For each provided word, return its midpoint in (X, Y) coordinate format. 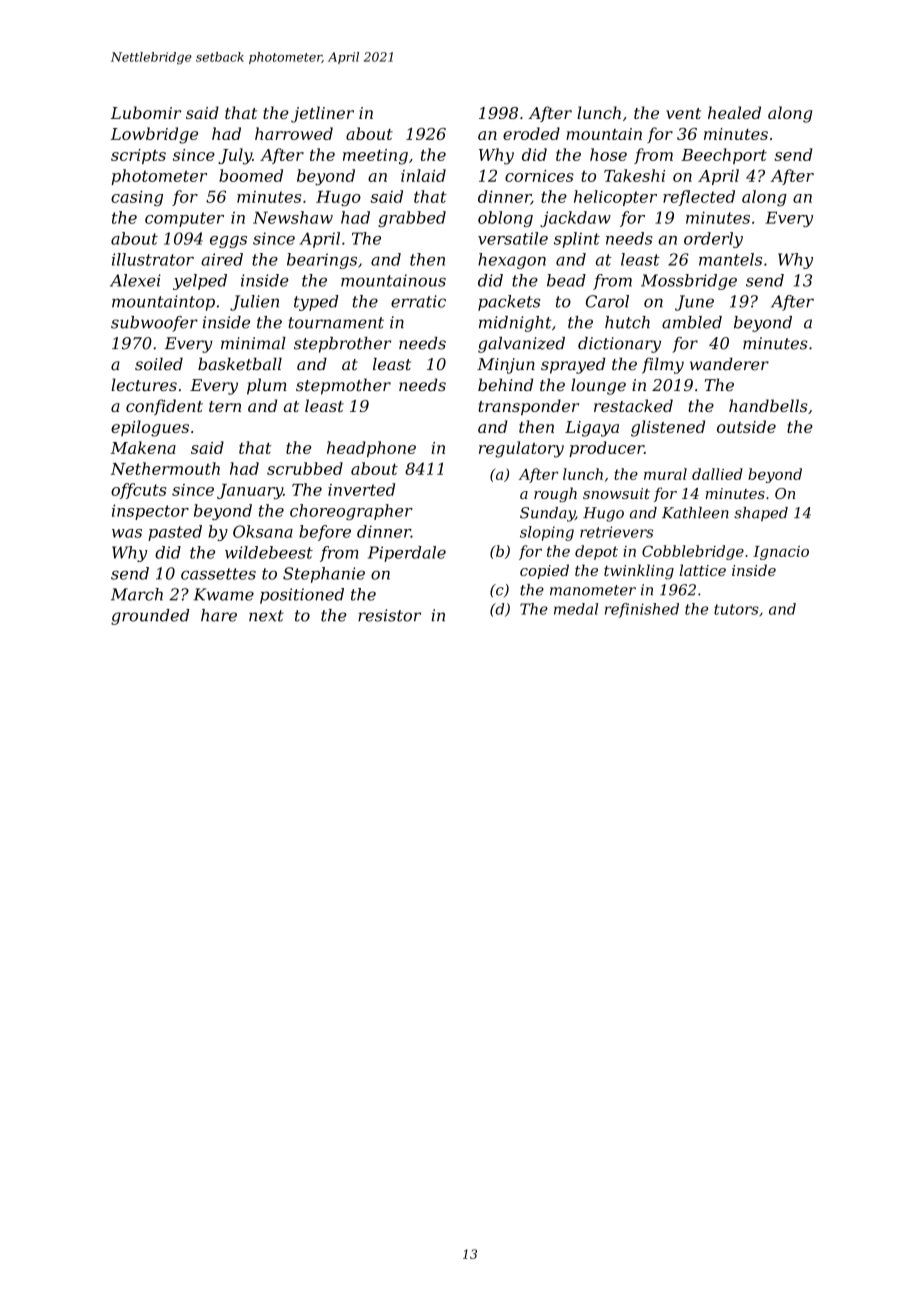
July (235, 156)
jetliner (322, 114)
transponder (528, 407)
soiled (159, 364)
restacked (633, 405)
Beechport (724, 156)
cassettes (218, 574)
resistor (389, 615)
